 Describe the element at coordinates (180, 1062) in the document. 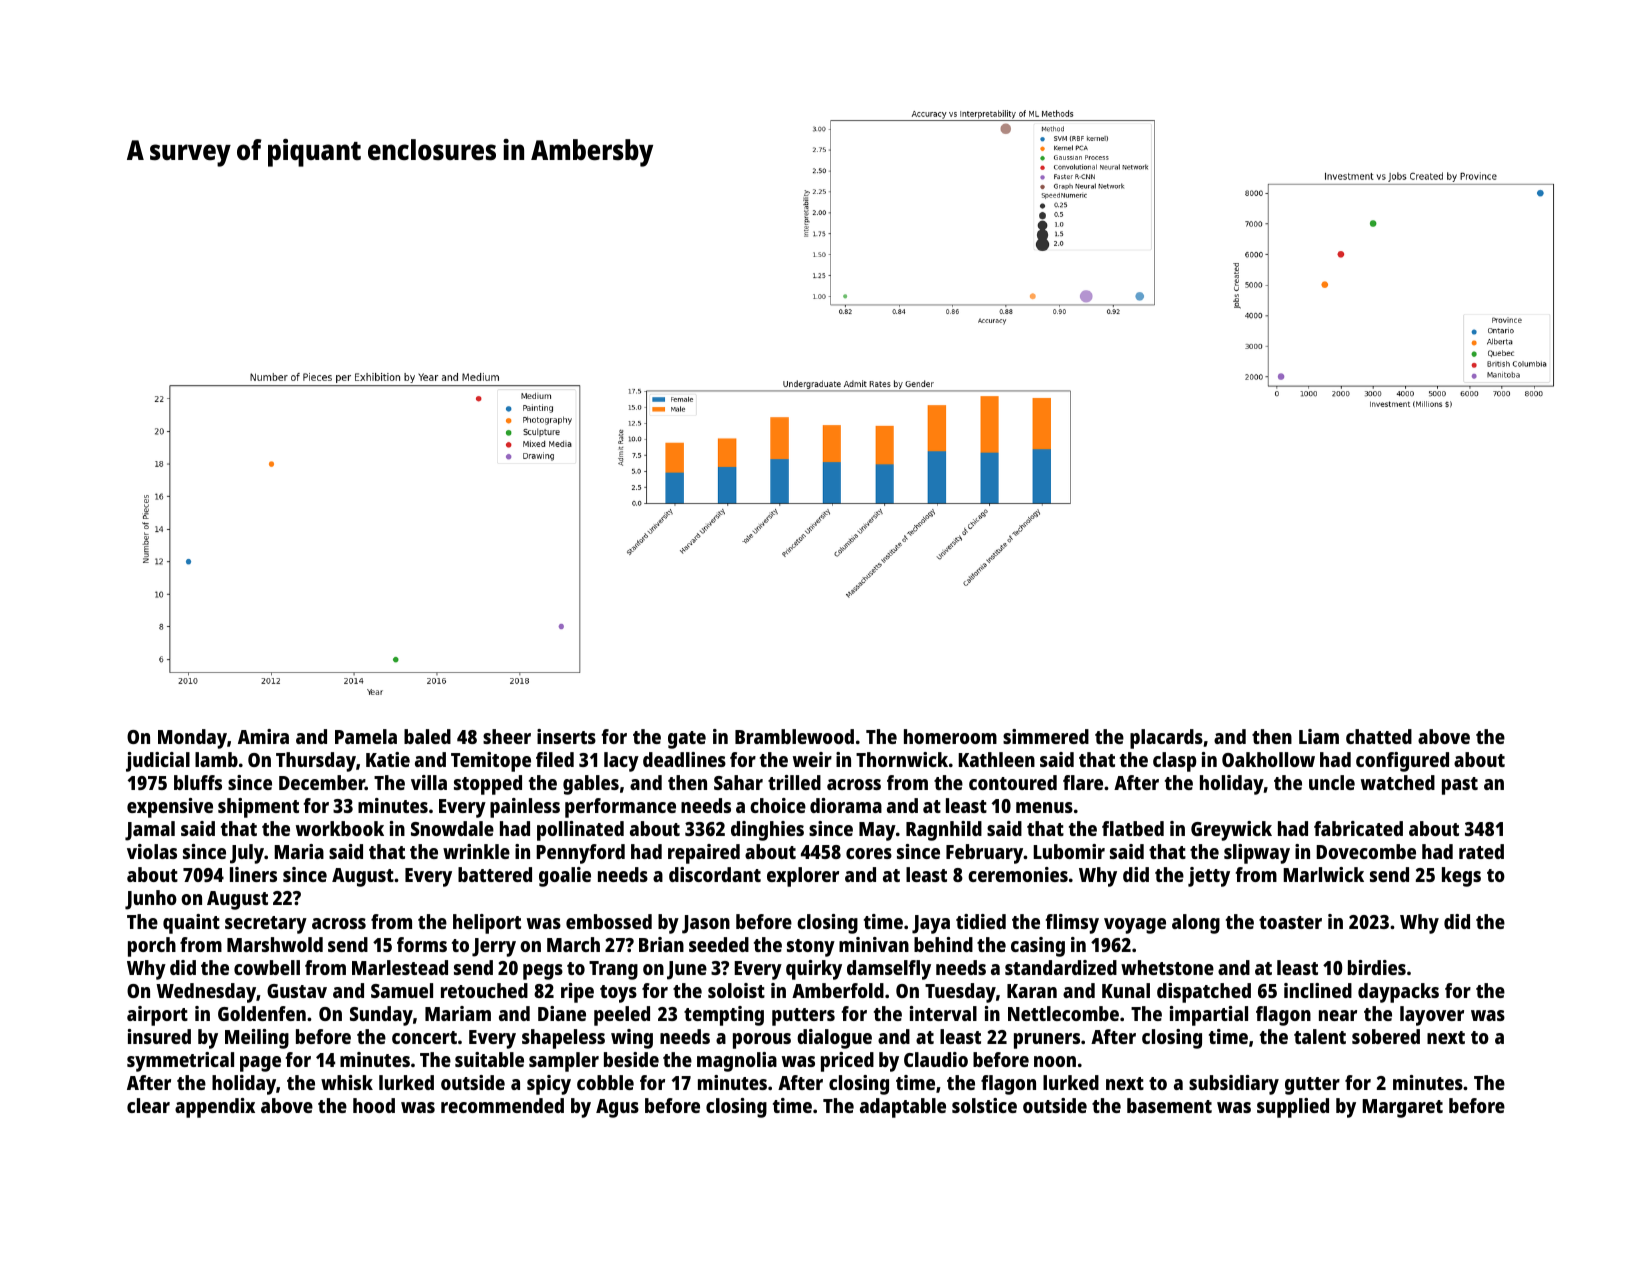

I see `symmetrical` at that location.
